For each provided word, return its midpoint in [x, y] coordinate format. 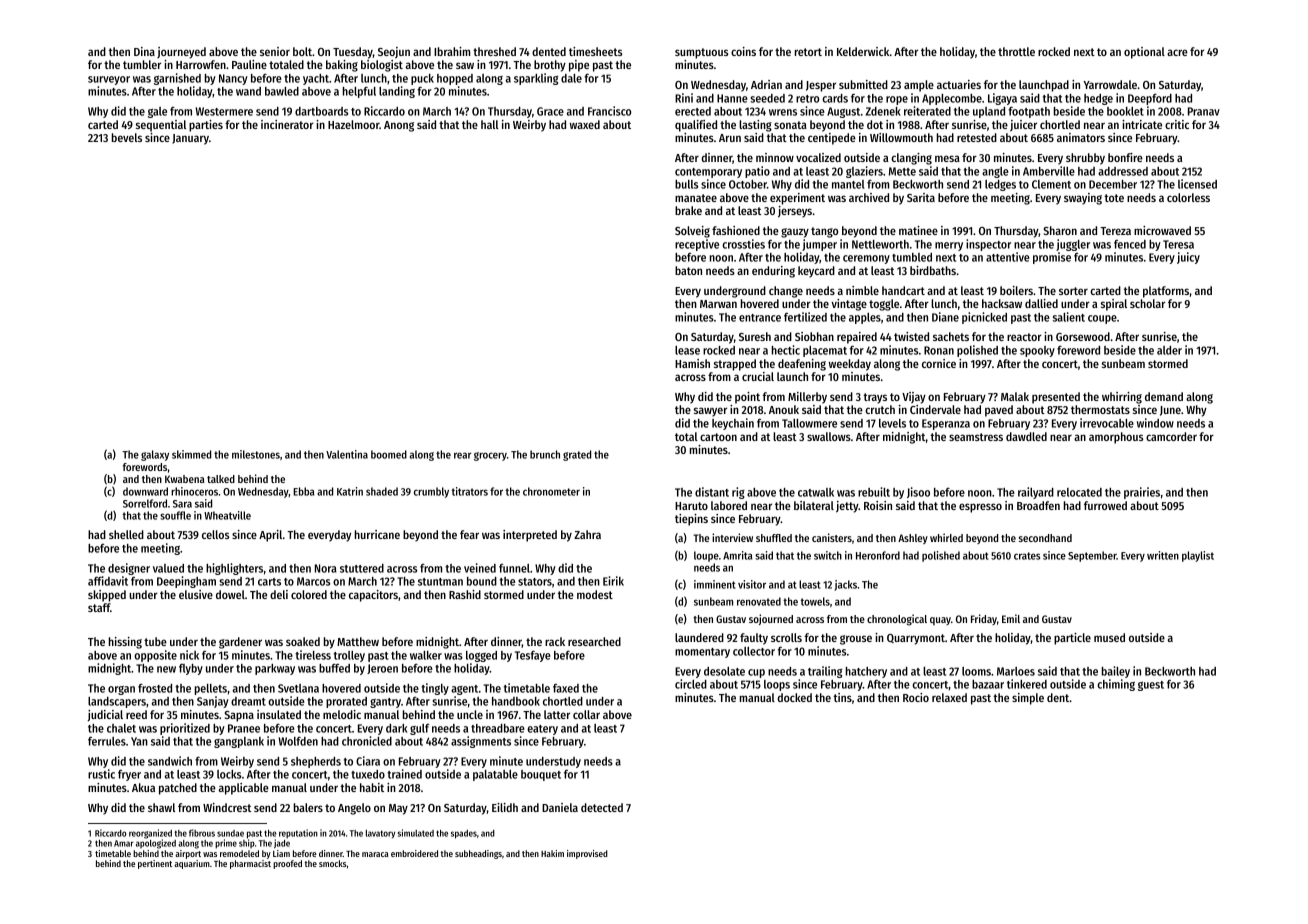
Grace [550, 111]
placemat [825, 351]
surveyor [109, 80]
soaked [303, 641]
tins [842, 697]
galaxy [155, 455]
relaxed [949, 697]
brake [688, 210]
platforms [1166, 292]
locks [229, 774]
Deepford [1150, 99]
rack [555, 641]
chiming [1116, 685]
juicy [1188, 258]
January [190, 139]
